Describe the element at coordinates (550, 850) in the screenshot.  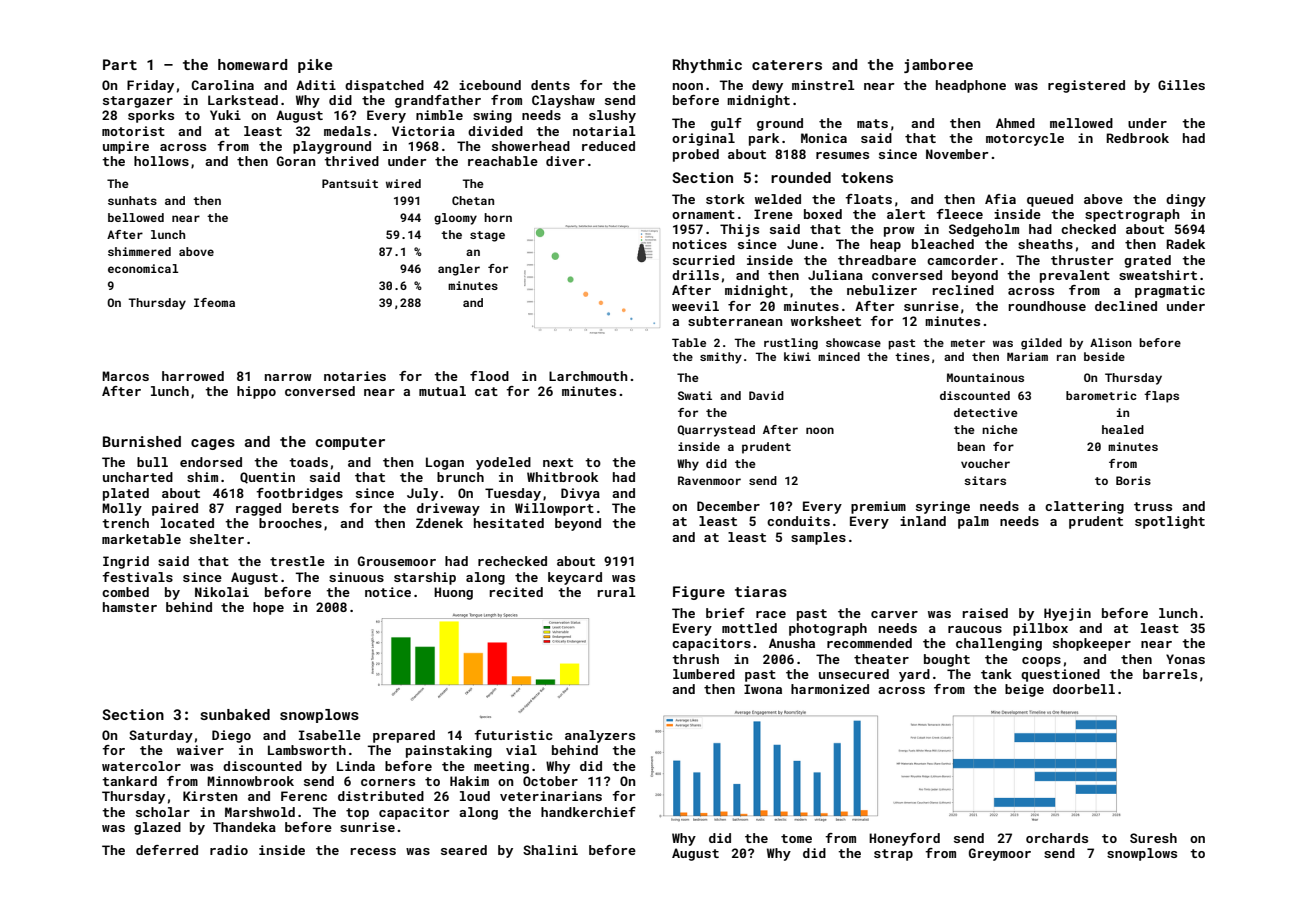
I see `Shalini` at that location.
